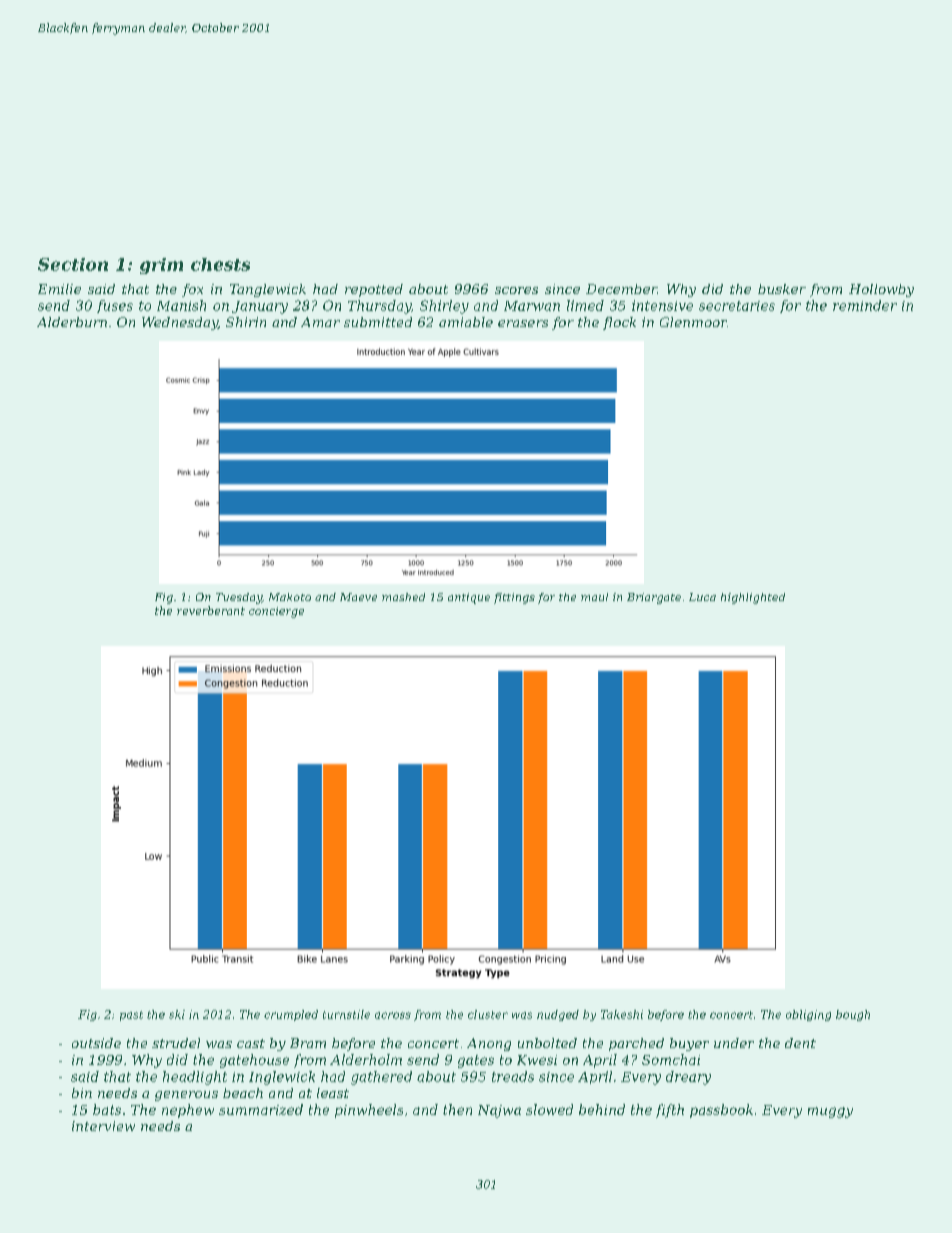  Describe the element at coordinates (358, 597) in the document. I see `Maeve` at that location.
